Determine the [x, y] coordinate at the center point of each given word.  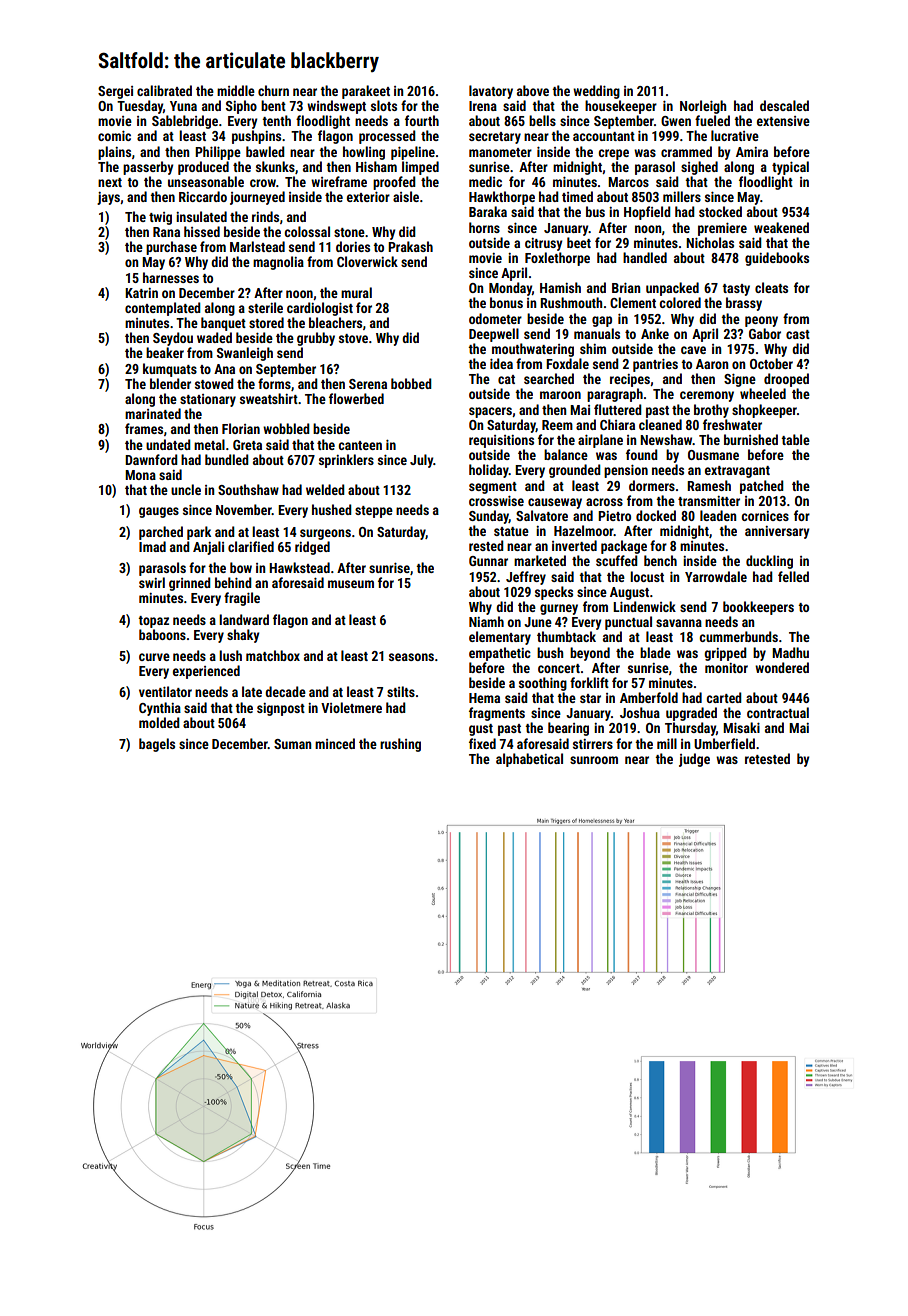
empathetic [500, 654]
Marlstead [257, 246]
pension [626, 471]
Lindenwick [644, 606]
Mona [140, 475]
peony [761, 321]
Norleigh [703, 107]
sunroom [594, 760]
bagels [157, 745]
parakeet [366, 92]
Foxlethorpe [557, 259]
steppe [374, 512]
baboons [162, 634]
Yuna [183, 106]
